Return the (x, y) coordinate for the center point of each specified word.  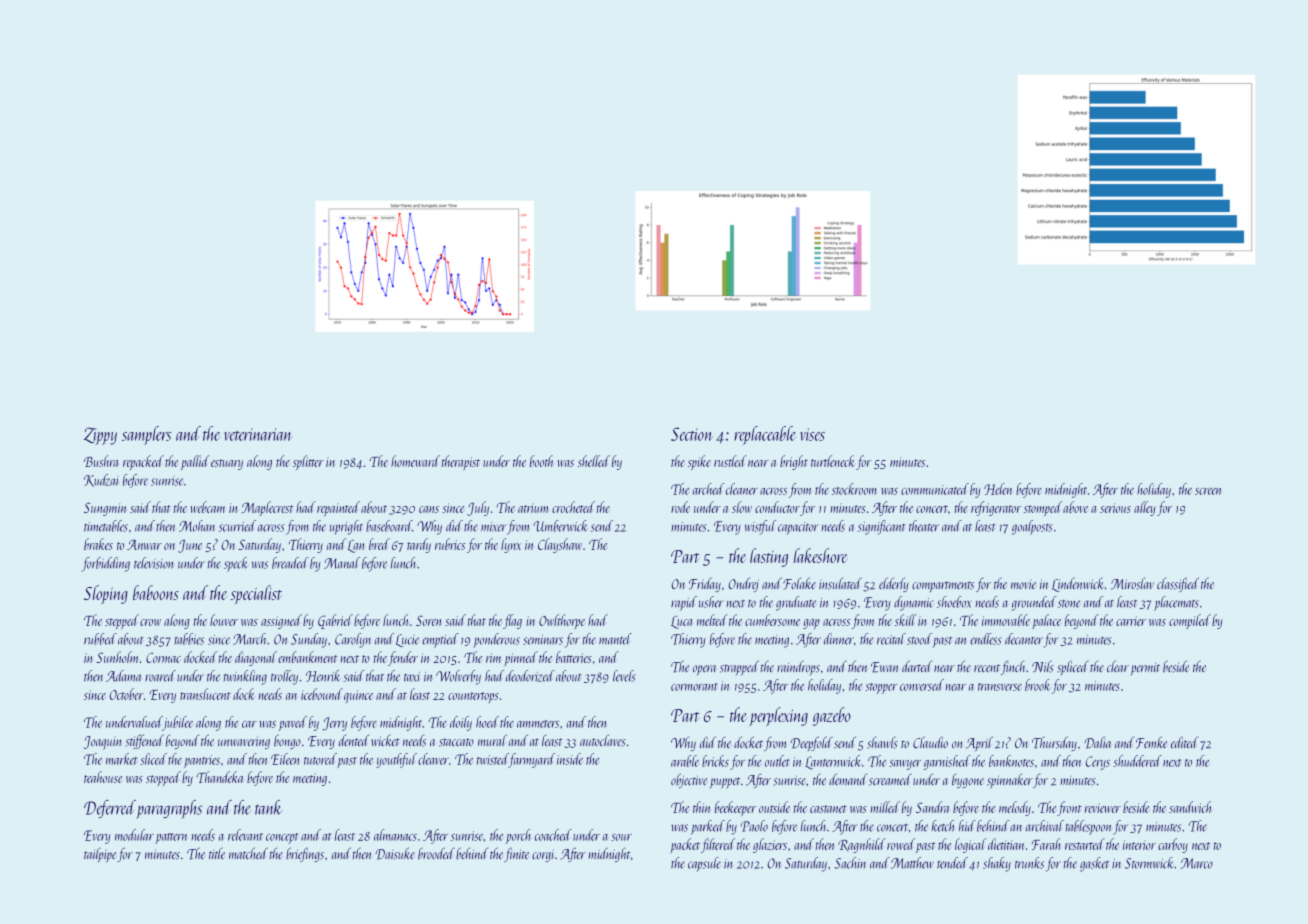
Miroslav (1132, 584)
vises (812, 434)
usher (711, 602)
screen (1208, 491)
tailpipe (100, 855)
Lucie (407, 640)
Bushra (101, 461)
